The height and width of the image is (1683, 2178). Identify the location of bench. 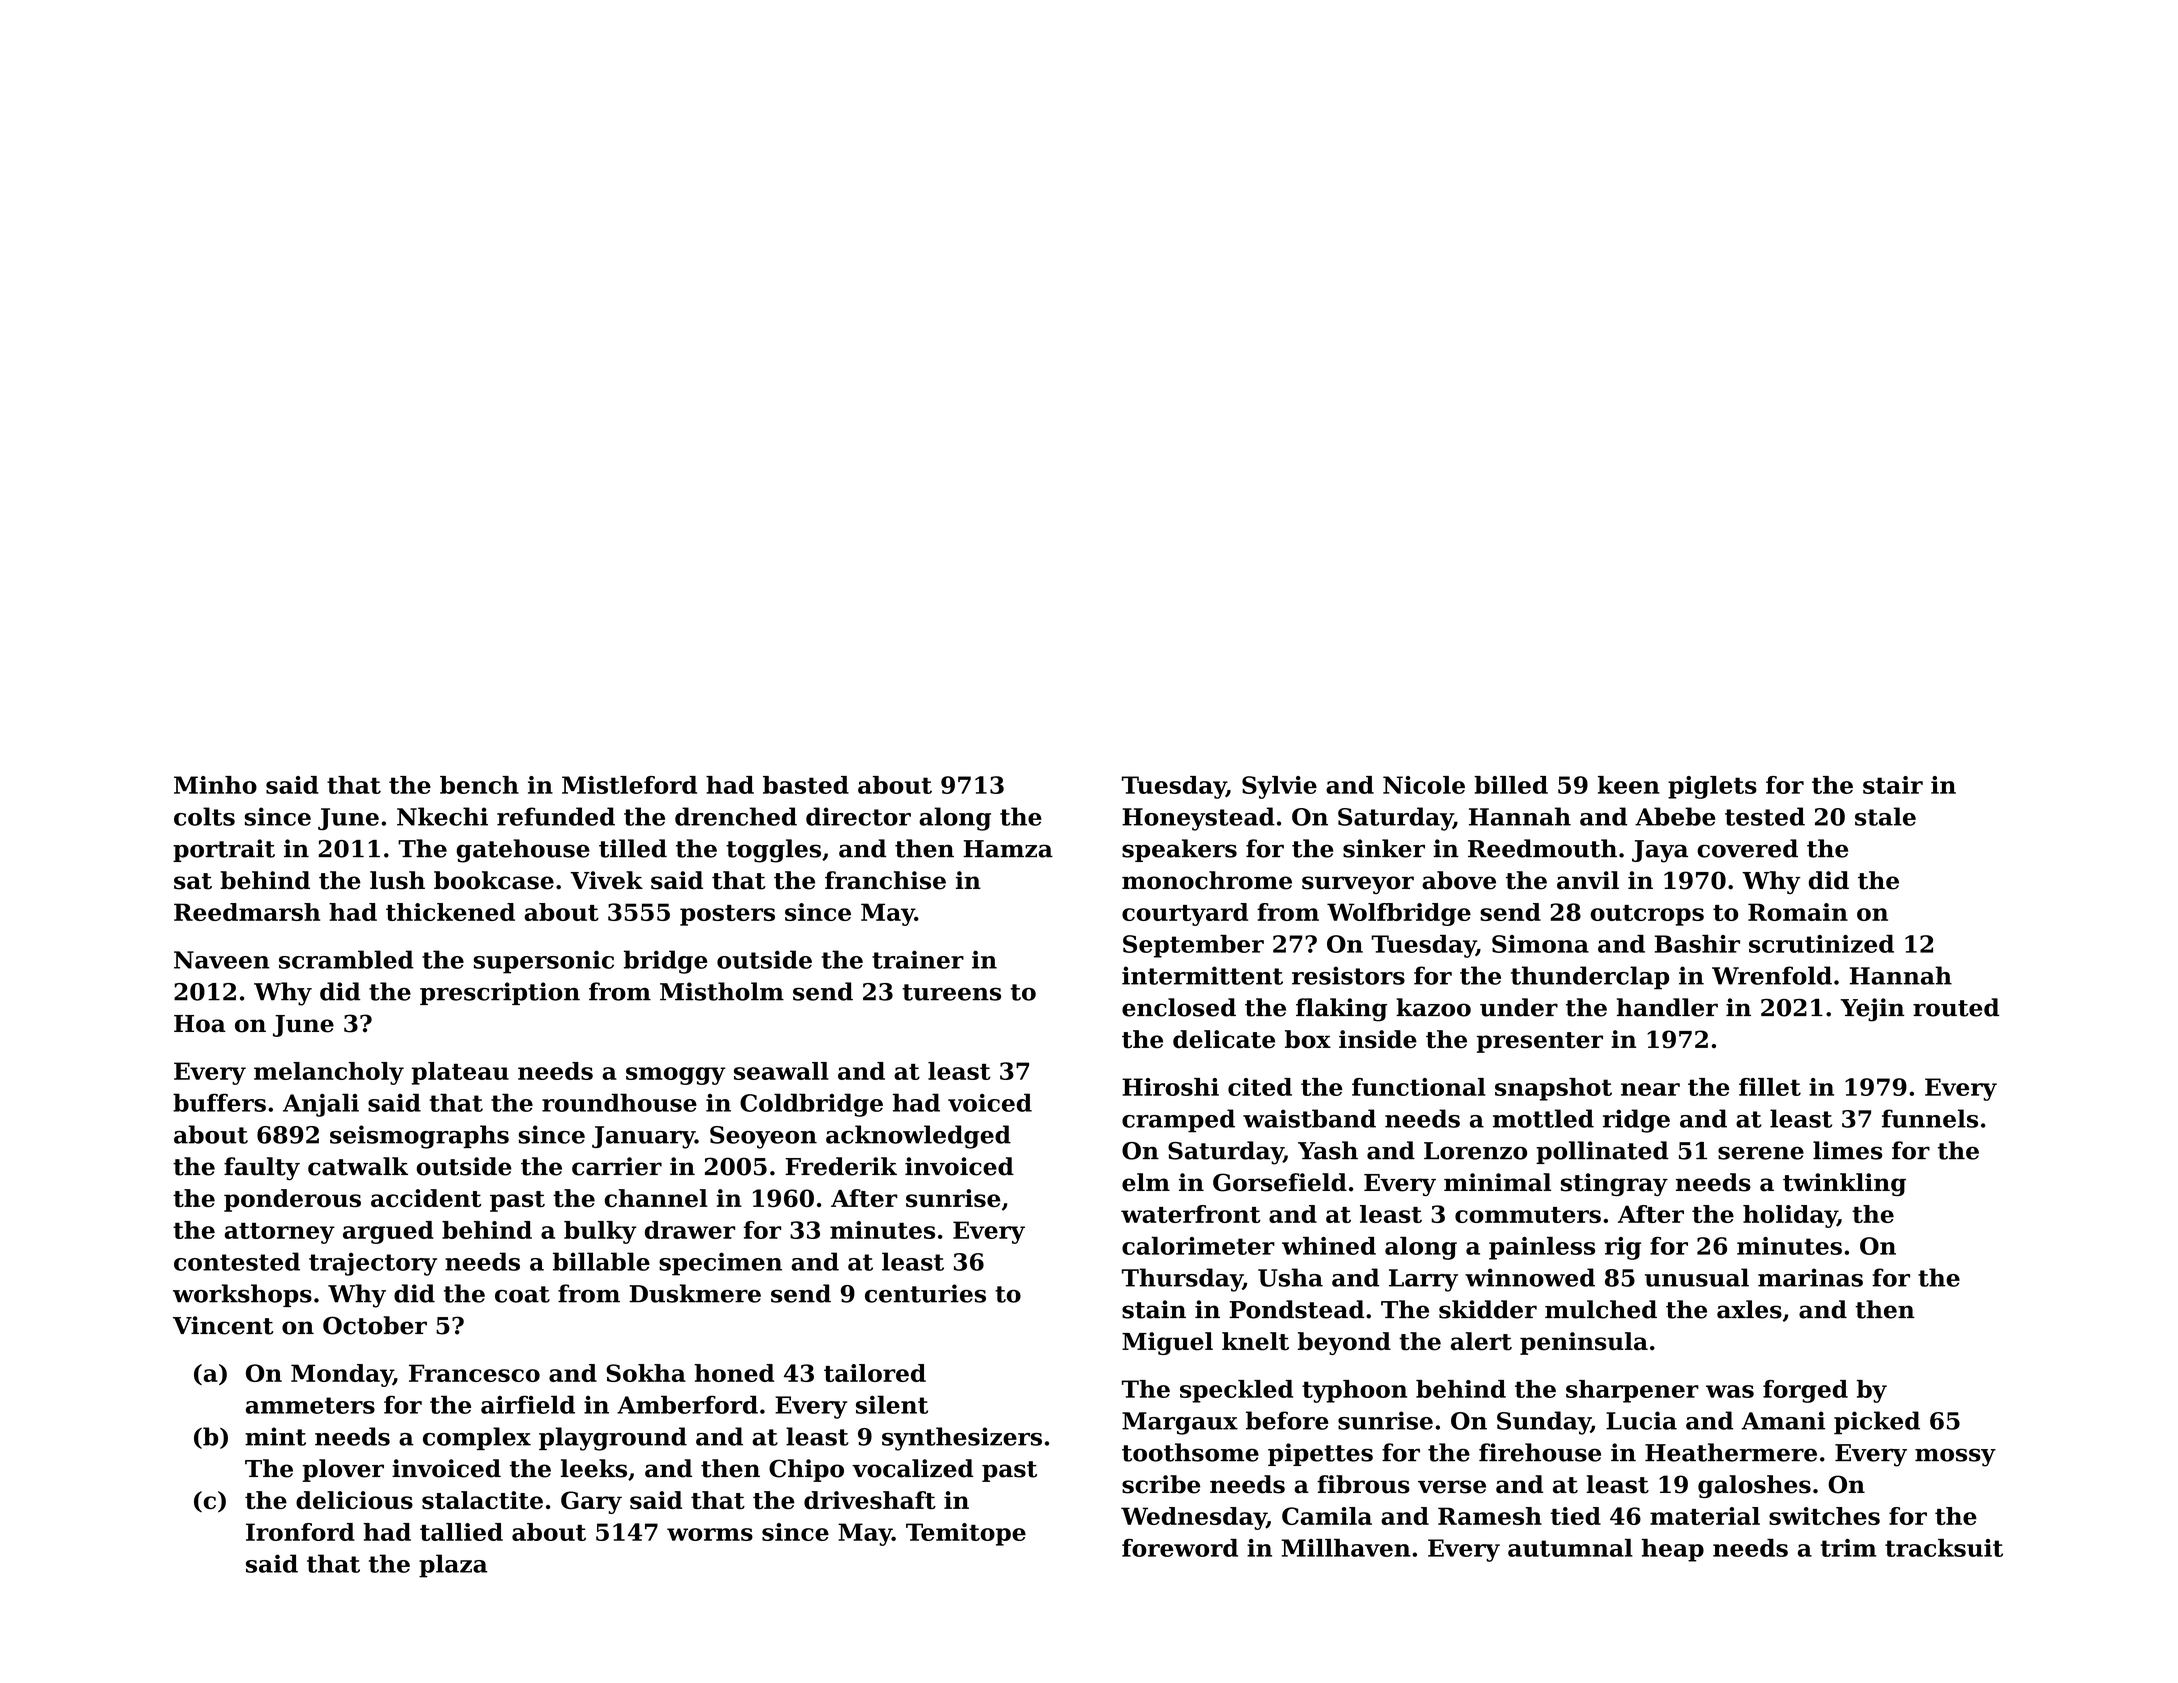
(479, 785).
